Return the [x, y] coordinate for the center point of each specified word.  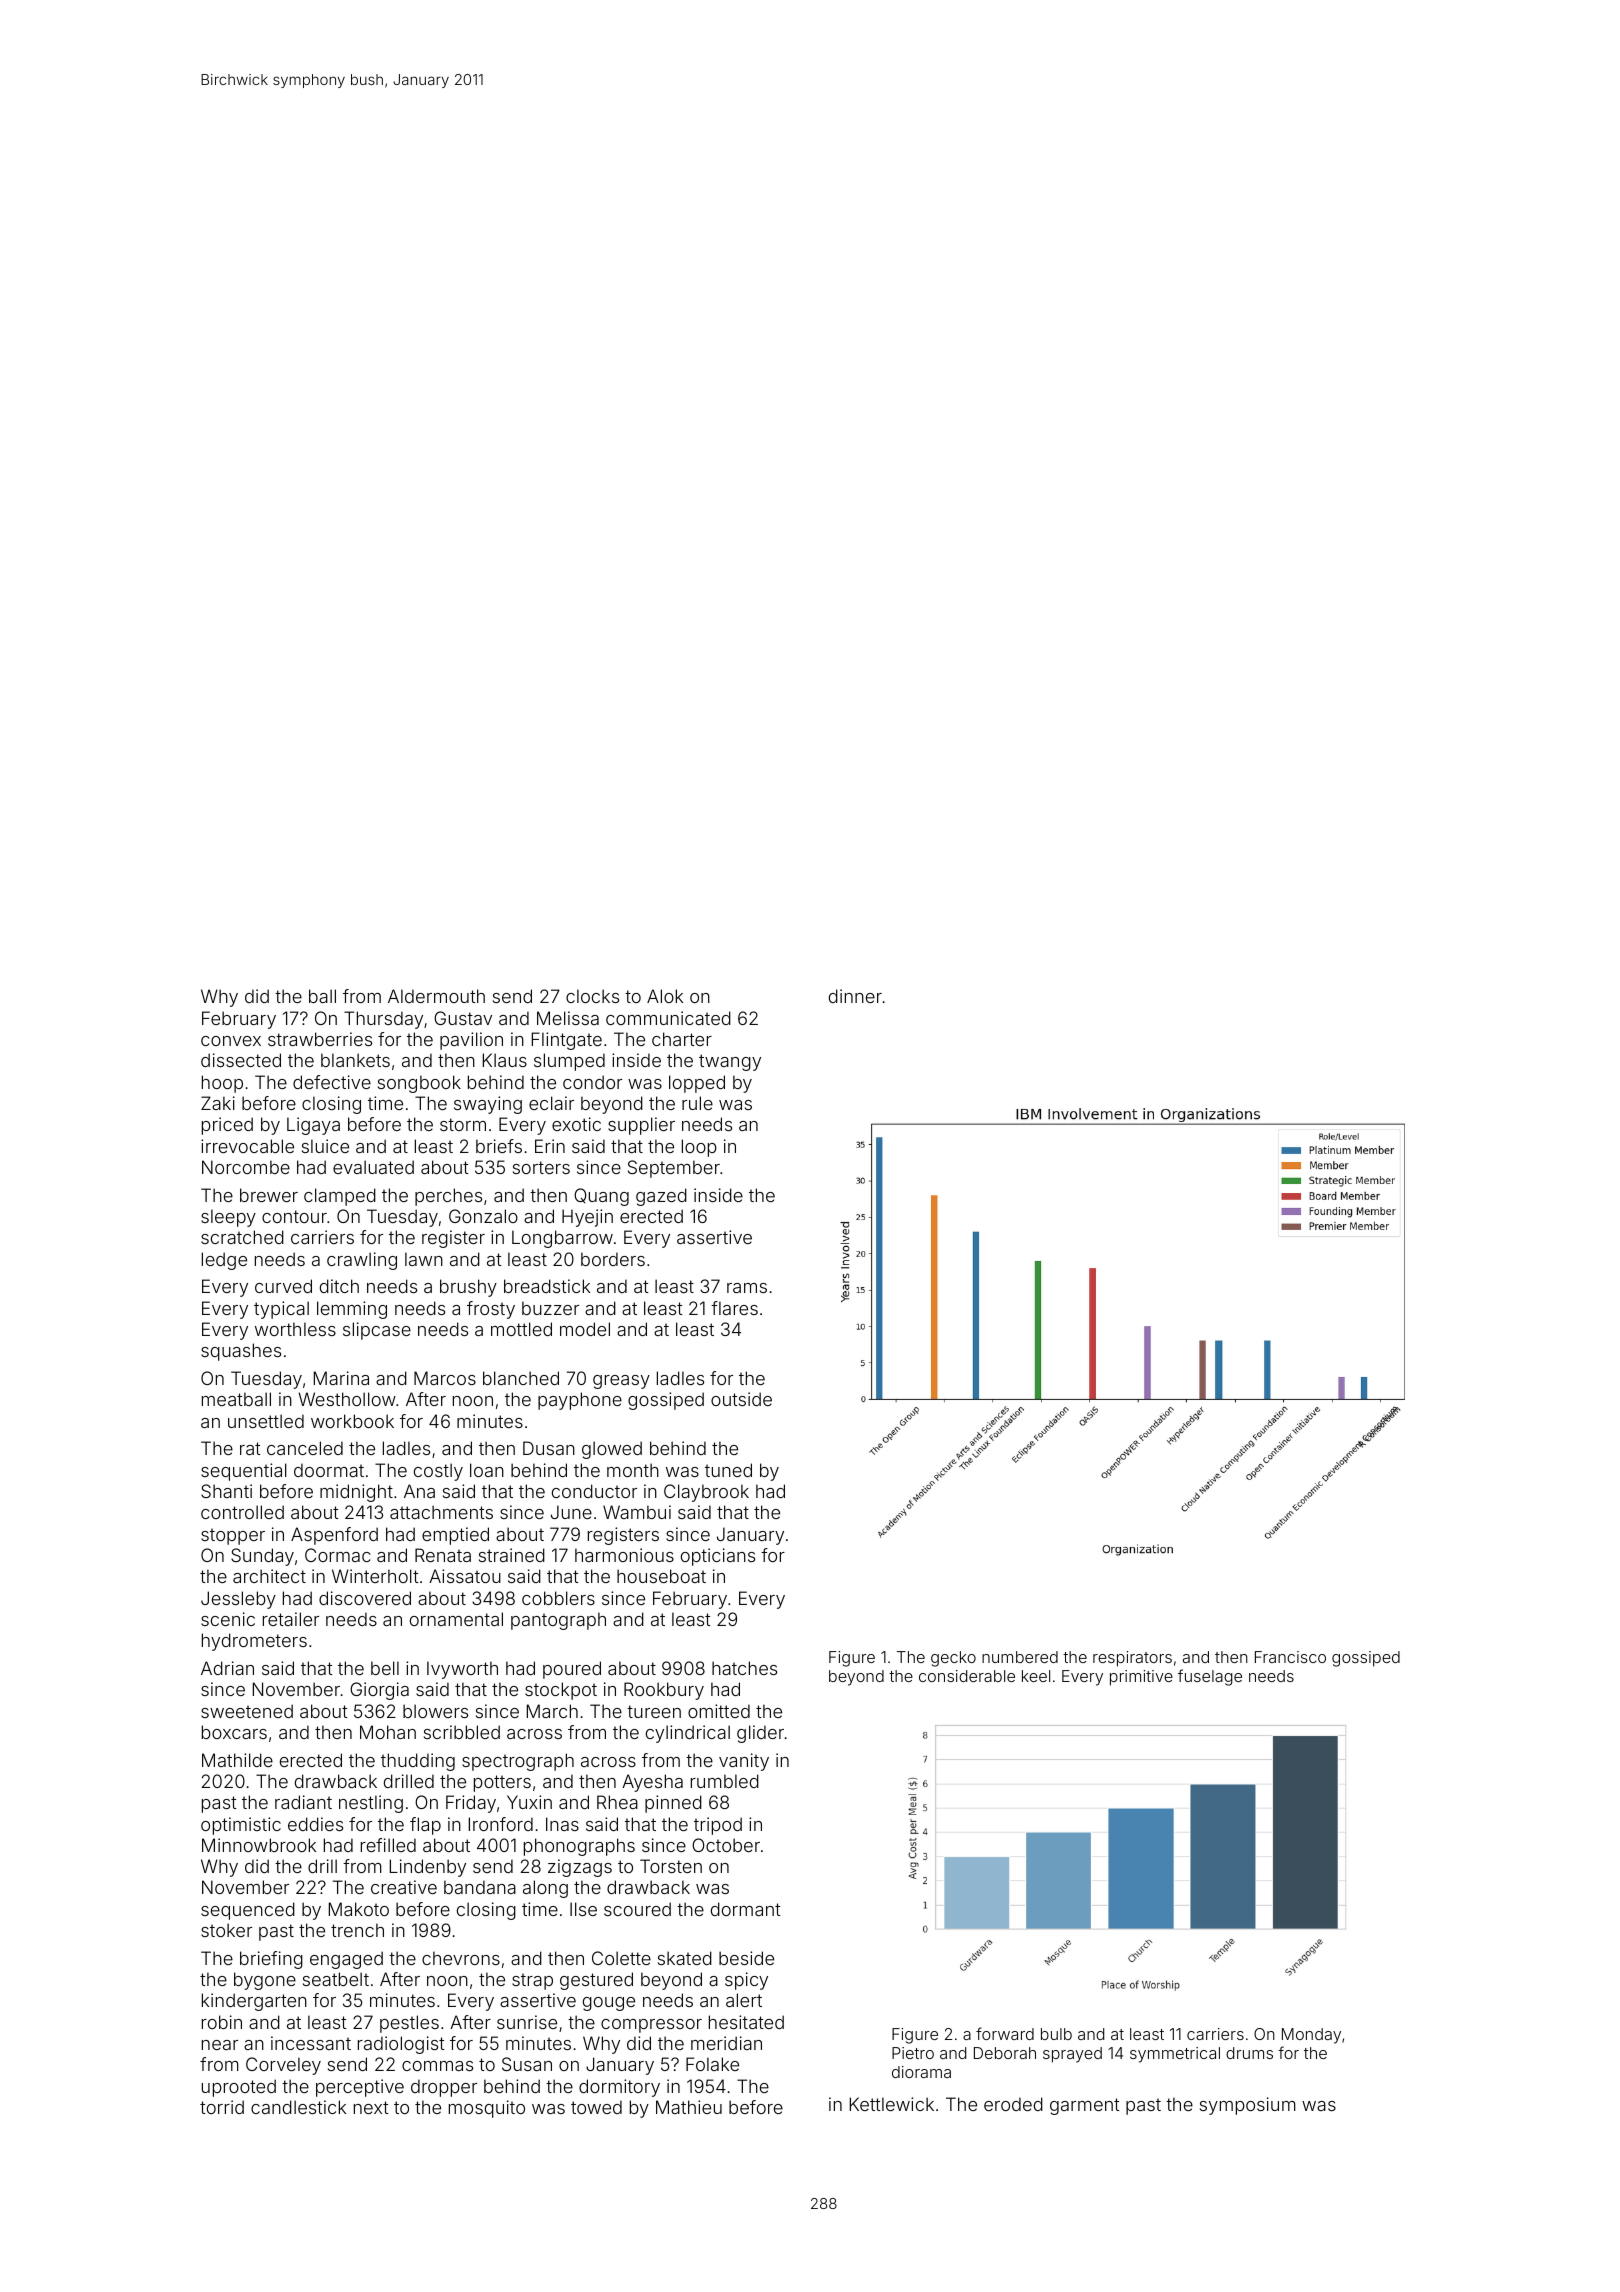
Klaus [505, 1060]
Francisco [1290, 1657]
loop [699, 1148]
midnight [356, 1493]
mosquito [487, 2109]
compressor [651, 2026]
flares [734, 1308]
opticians [718, 1557]
